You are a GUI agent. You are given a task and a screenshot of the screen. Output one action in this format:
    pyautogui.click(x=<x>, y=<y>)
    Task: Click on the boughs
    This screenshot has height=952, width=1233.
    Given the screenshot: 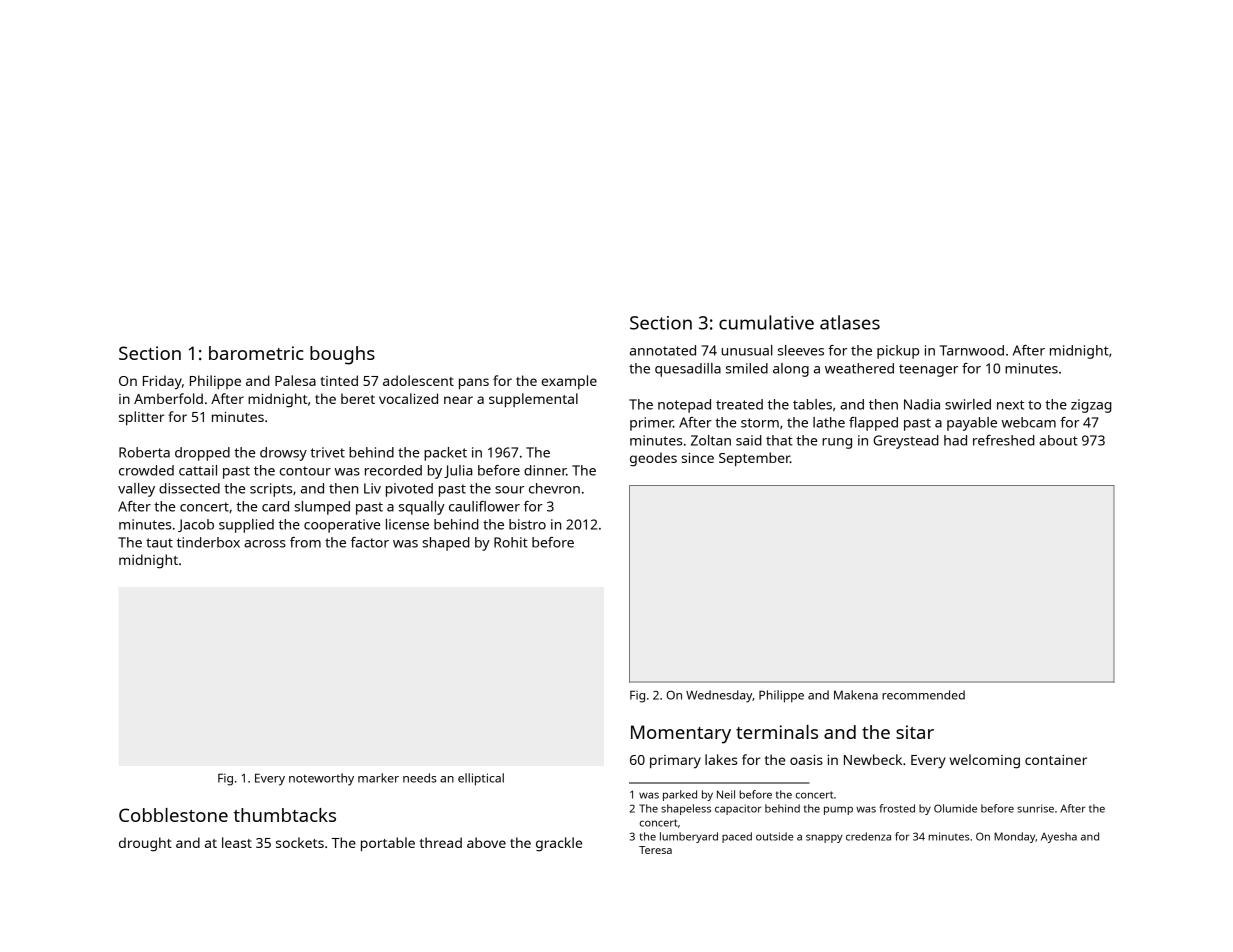 What is the action you would take?
    pyautogui.click(x=342, y=355)
